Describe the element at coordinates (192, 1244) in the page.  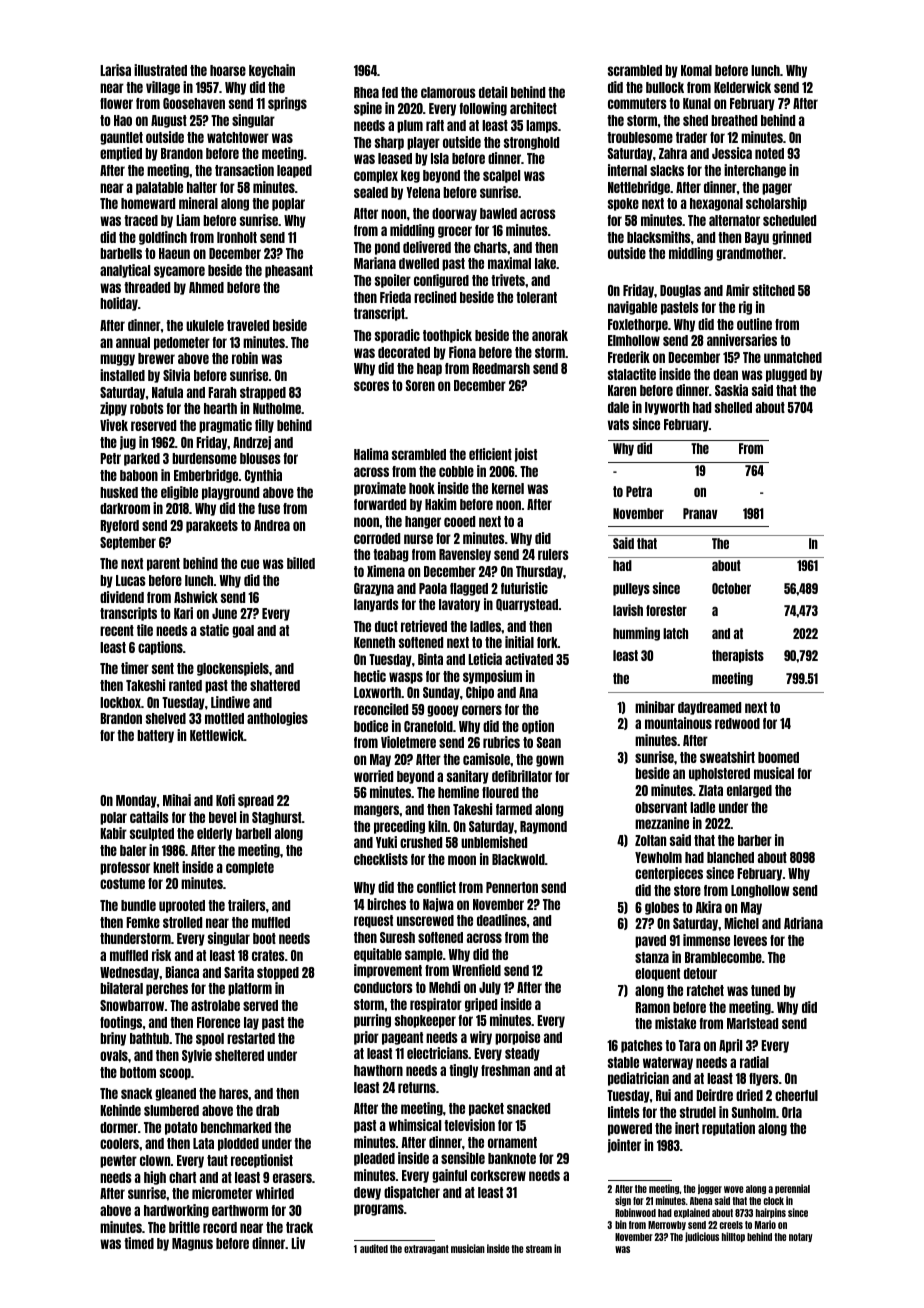
I see `Magnus` at that location.
